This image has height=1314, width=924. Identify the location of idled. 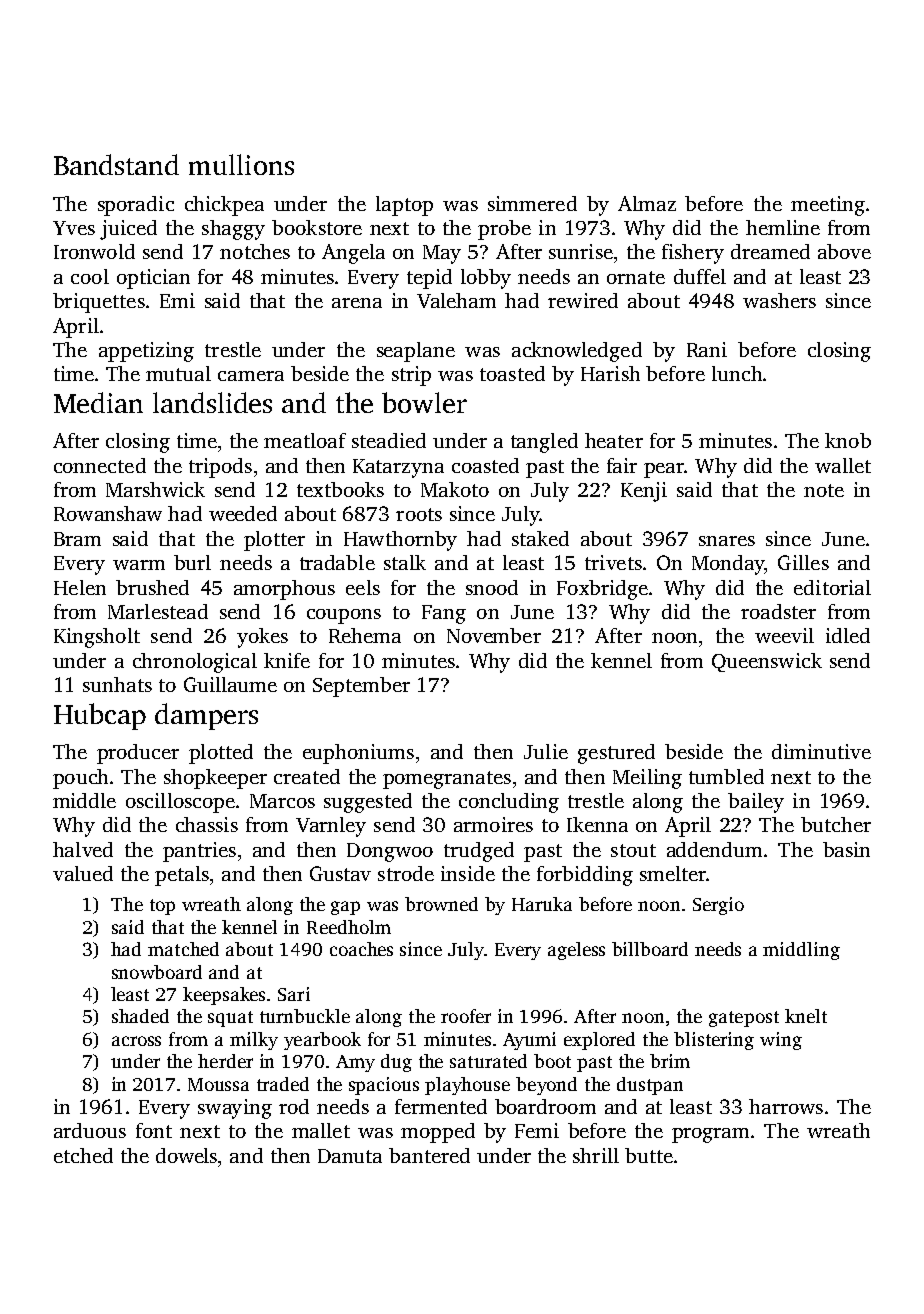
(848, 635).
